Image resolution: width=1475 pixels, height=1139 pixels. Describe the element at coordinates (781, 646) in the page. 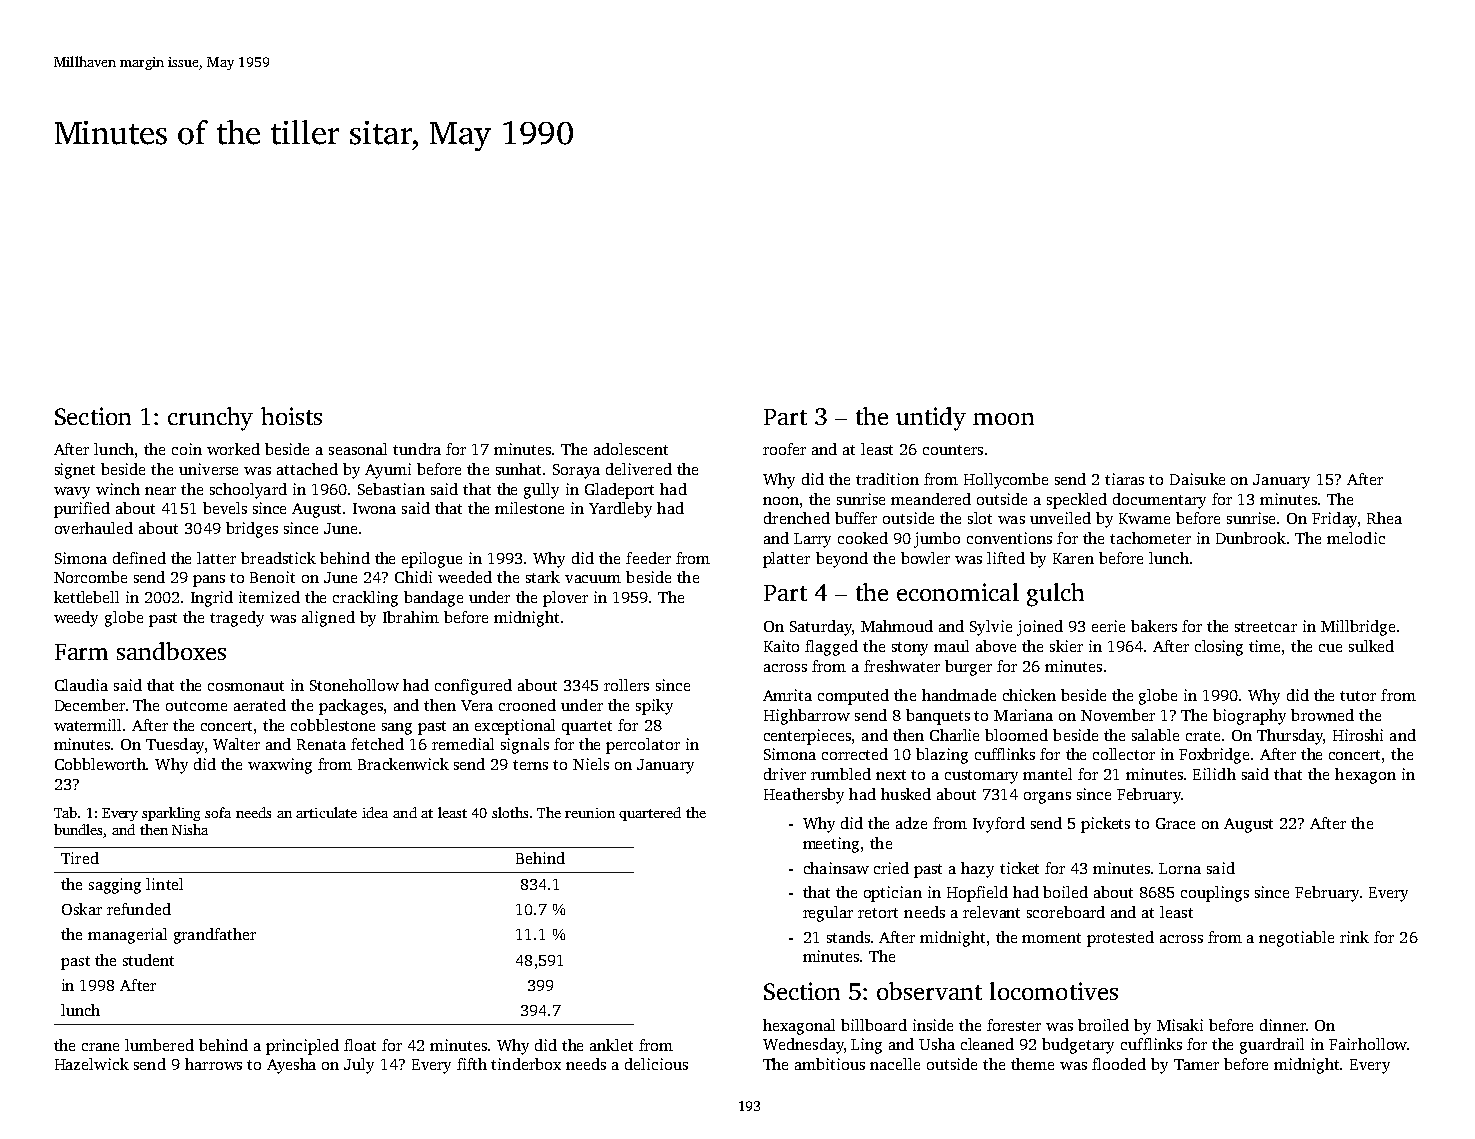

I see `Kaito` at that location.
